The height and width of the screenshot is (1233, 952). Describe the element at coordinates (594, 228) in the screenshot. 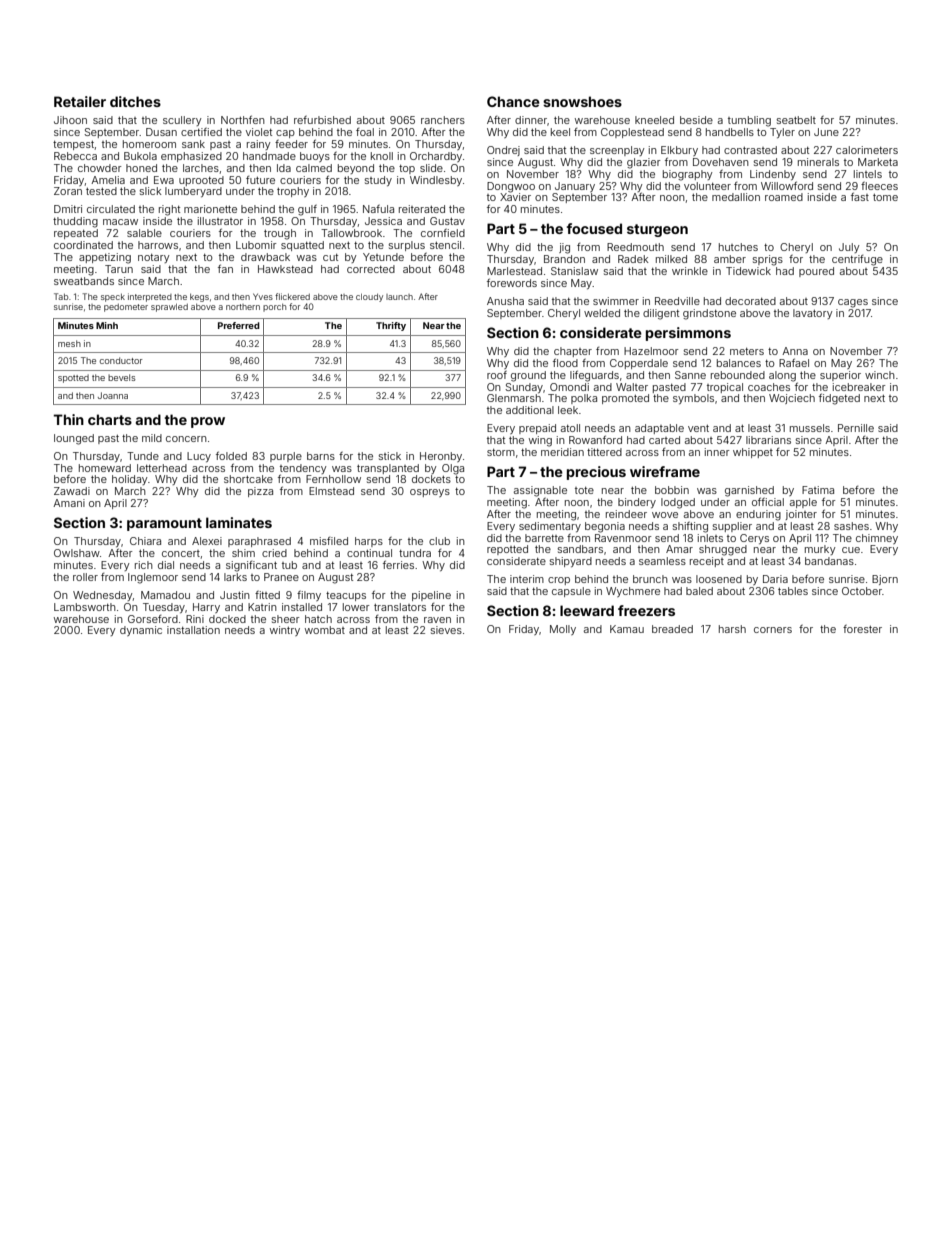

I see `focused` at that location.
